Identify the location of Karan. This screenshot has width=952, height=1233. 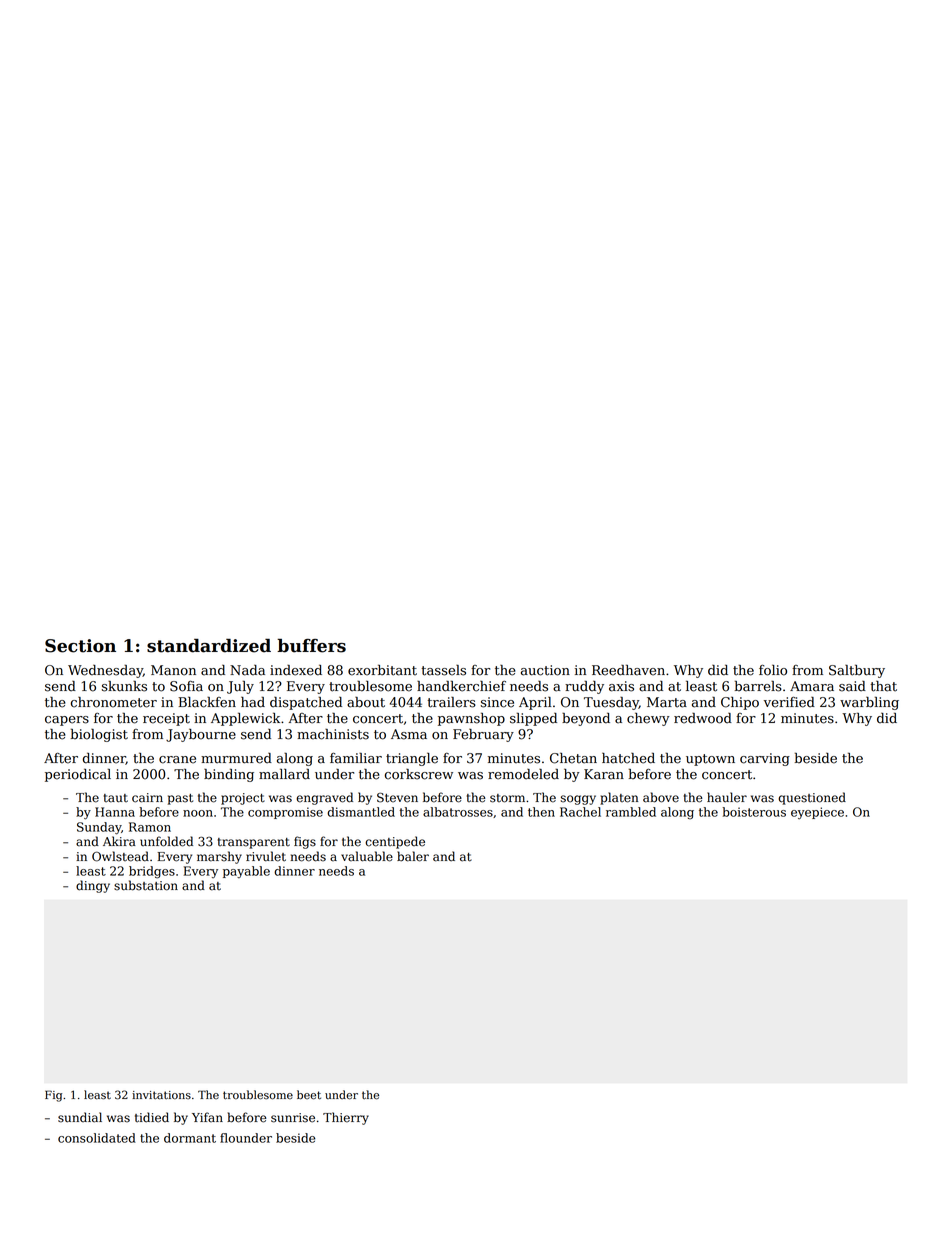
(604, 774).
